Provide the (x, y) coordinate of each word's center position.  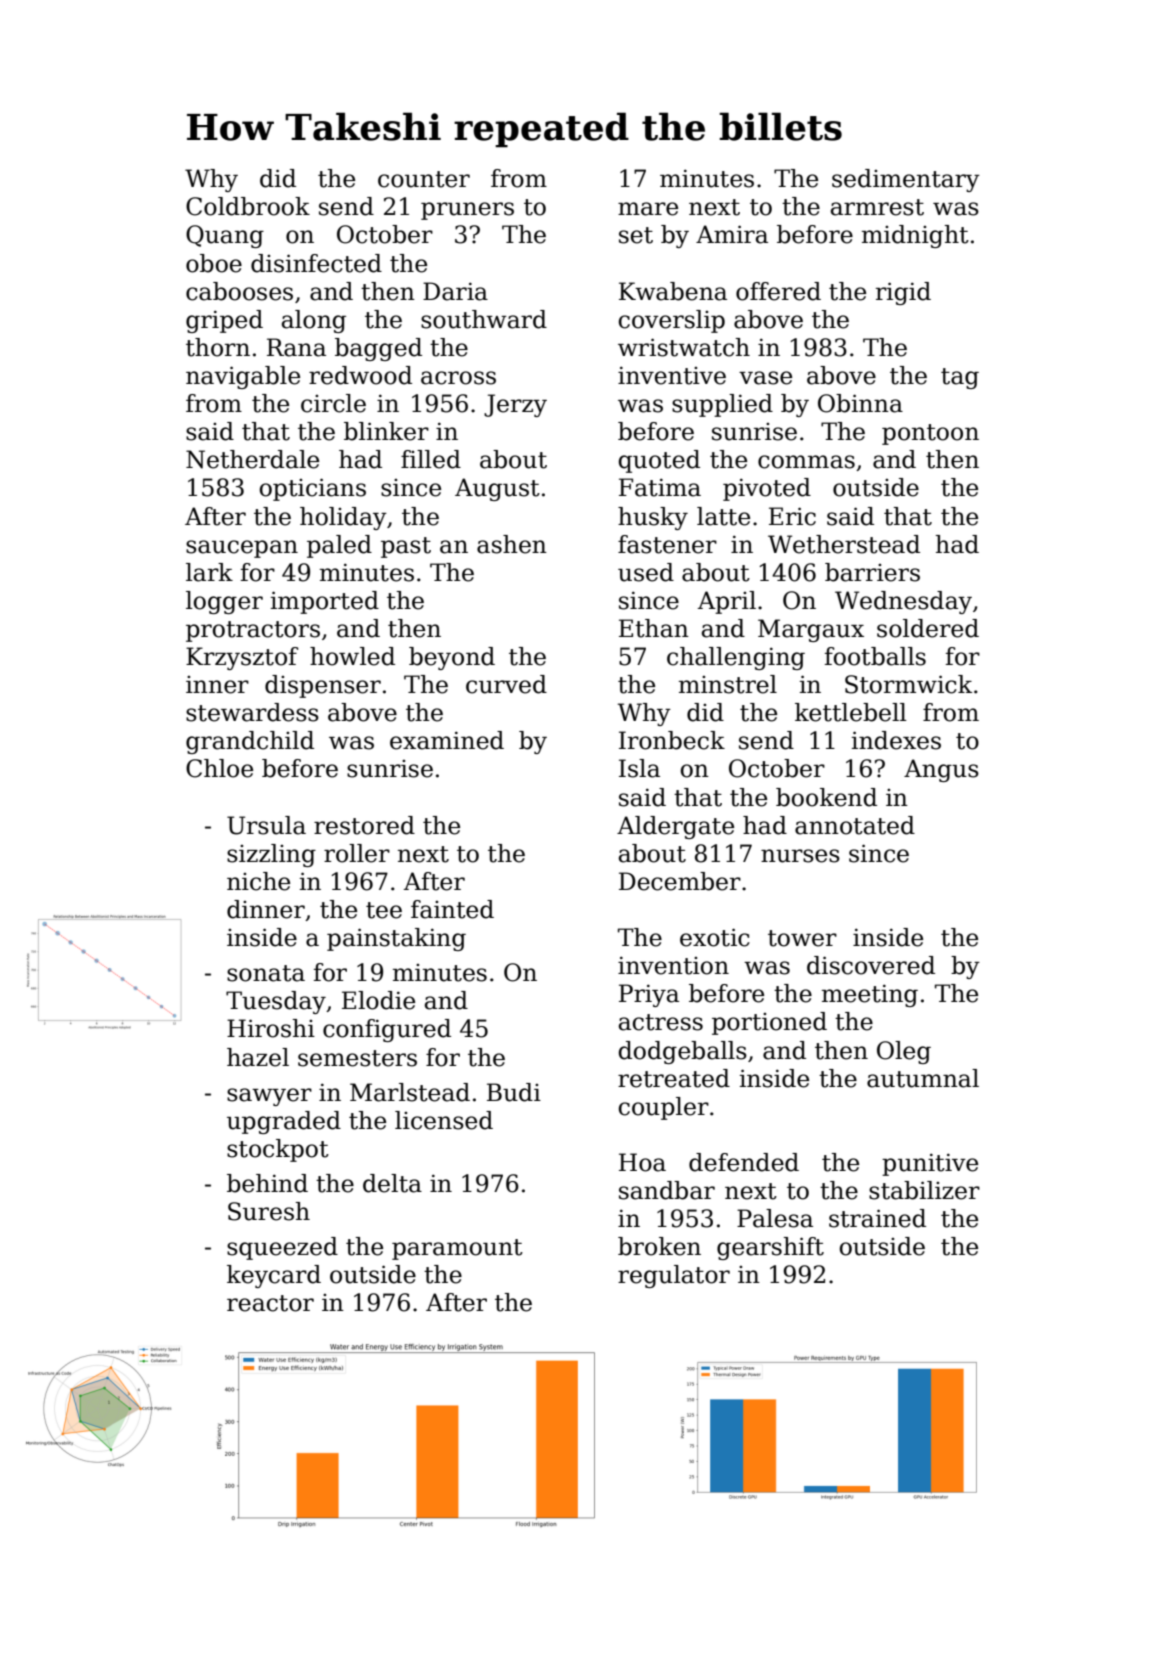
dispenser (323, 686)
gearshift (770, 1248)
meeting (870, 995)
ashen (512, 544)
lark (209, 572)
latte (723, 516)
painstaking (396, 939)
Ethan (654, 628)
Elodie (378, 1000)
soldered (928, 628)
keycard (274, 1276)
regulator (674, 1276)
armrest (877, 207)
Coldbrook (248, 206)
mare (648, 209)
